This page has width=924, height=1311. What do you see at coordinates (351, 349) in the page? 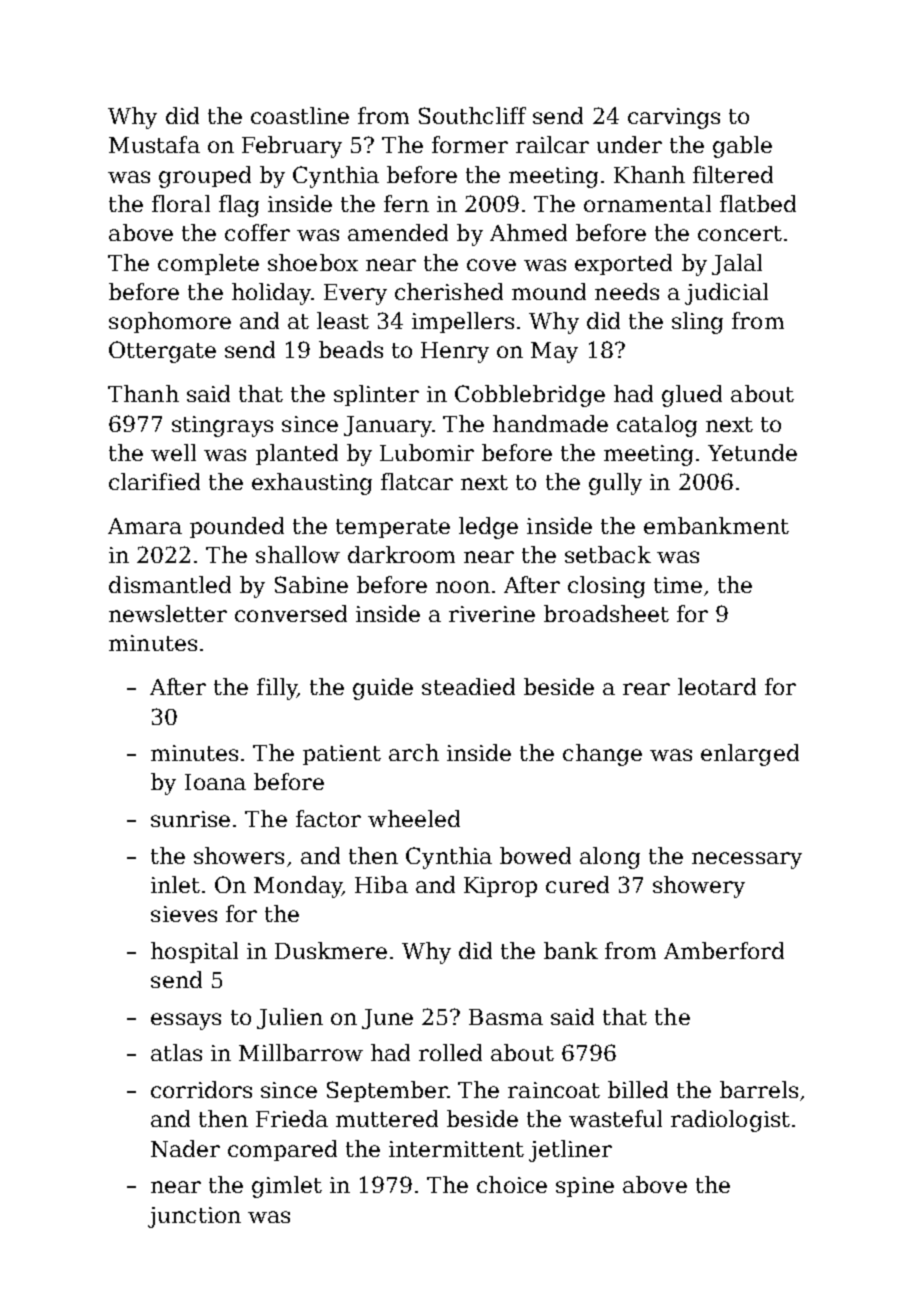
I see `beads` at bounding box center [351, 349].
